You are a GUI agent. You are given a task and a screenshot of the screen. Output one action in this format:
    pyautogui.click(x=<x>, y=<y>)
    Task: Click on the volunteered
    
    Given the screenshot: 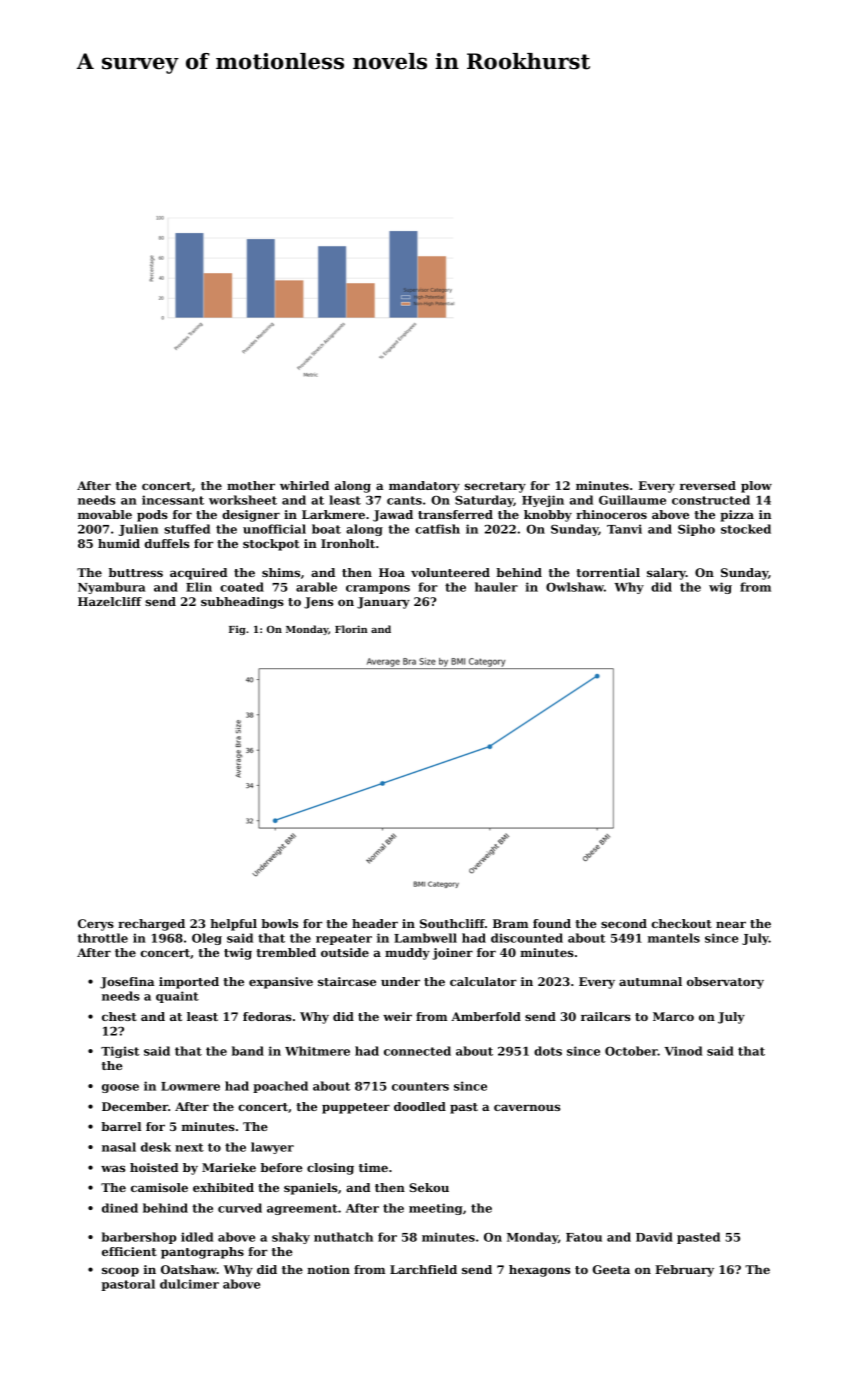 What is the action you would take?
    pyautogui.click(x=450, y=572)
